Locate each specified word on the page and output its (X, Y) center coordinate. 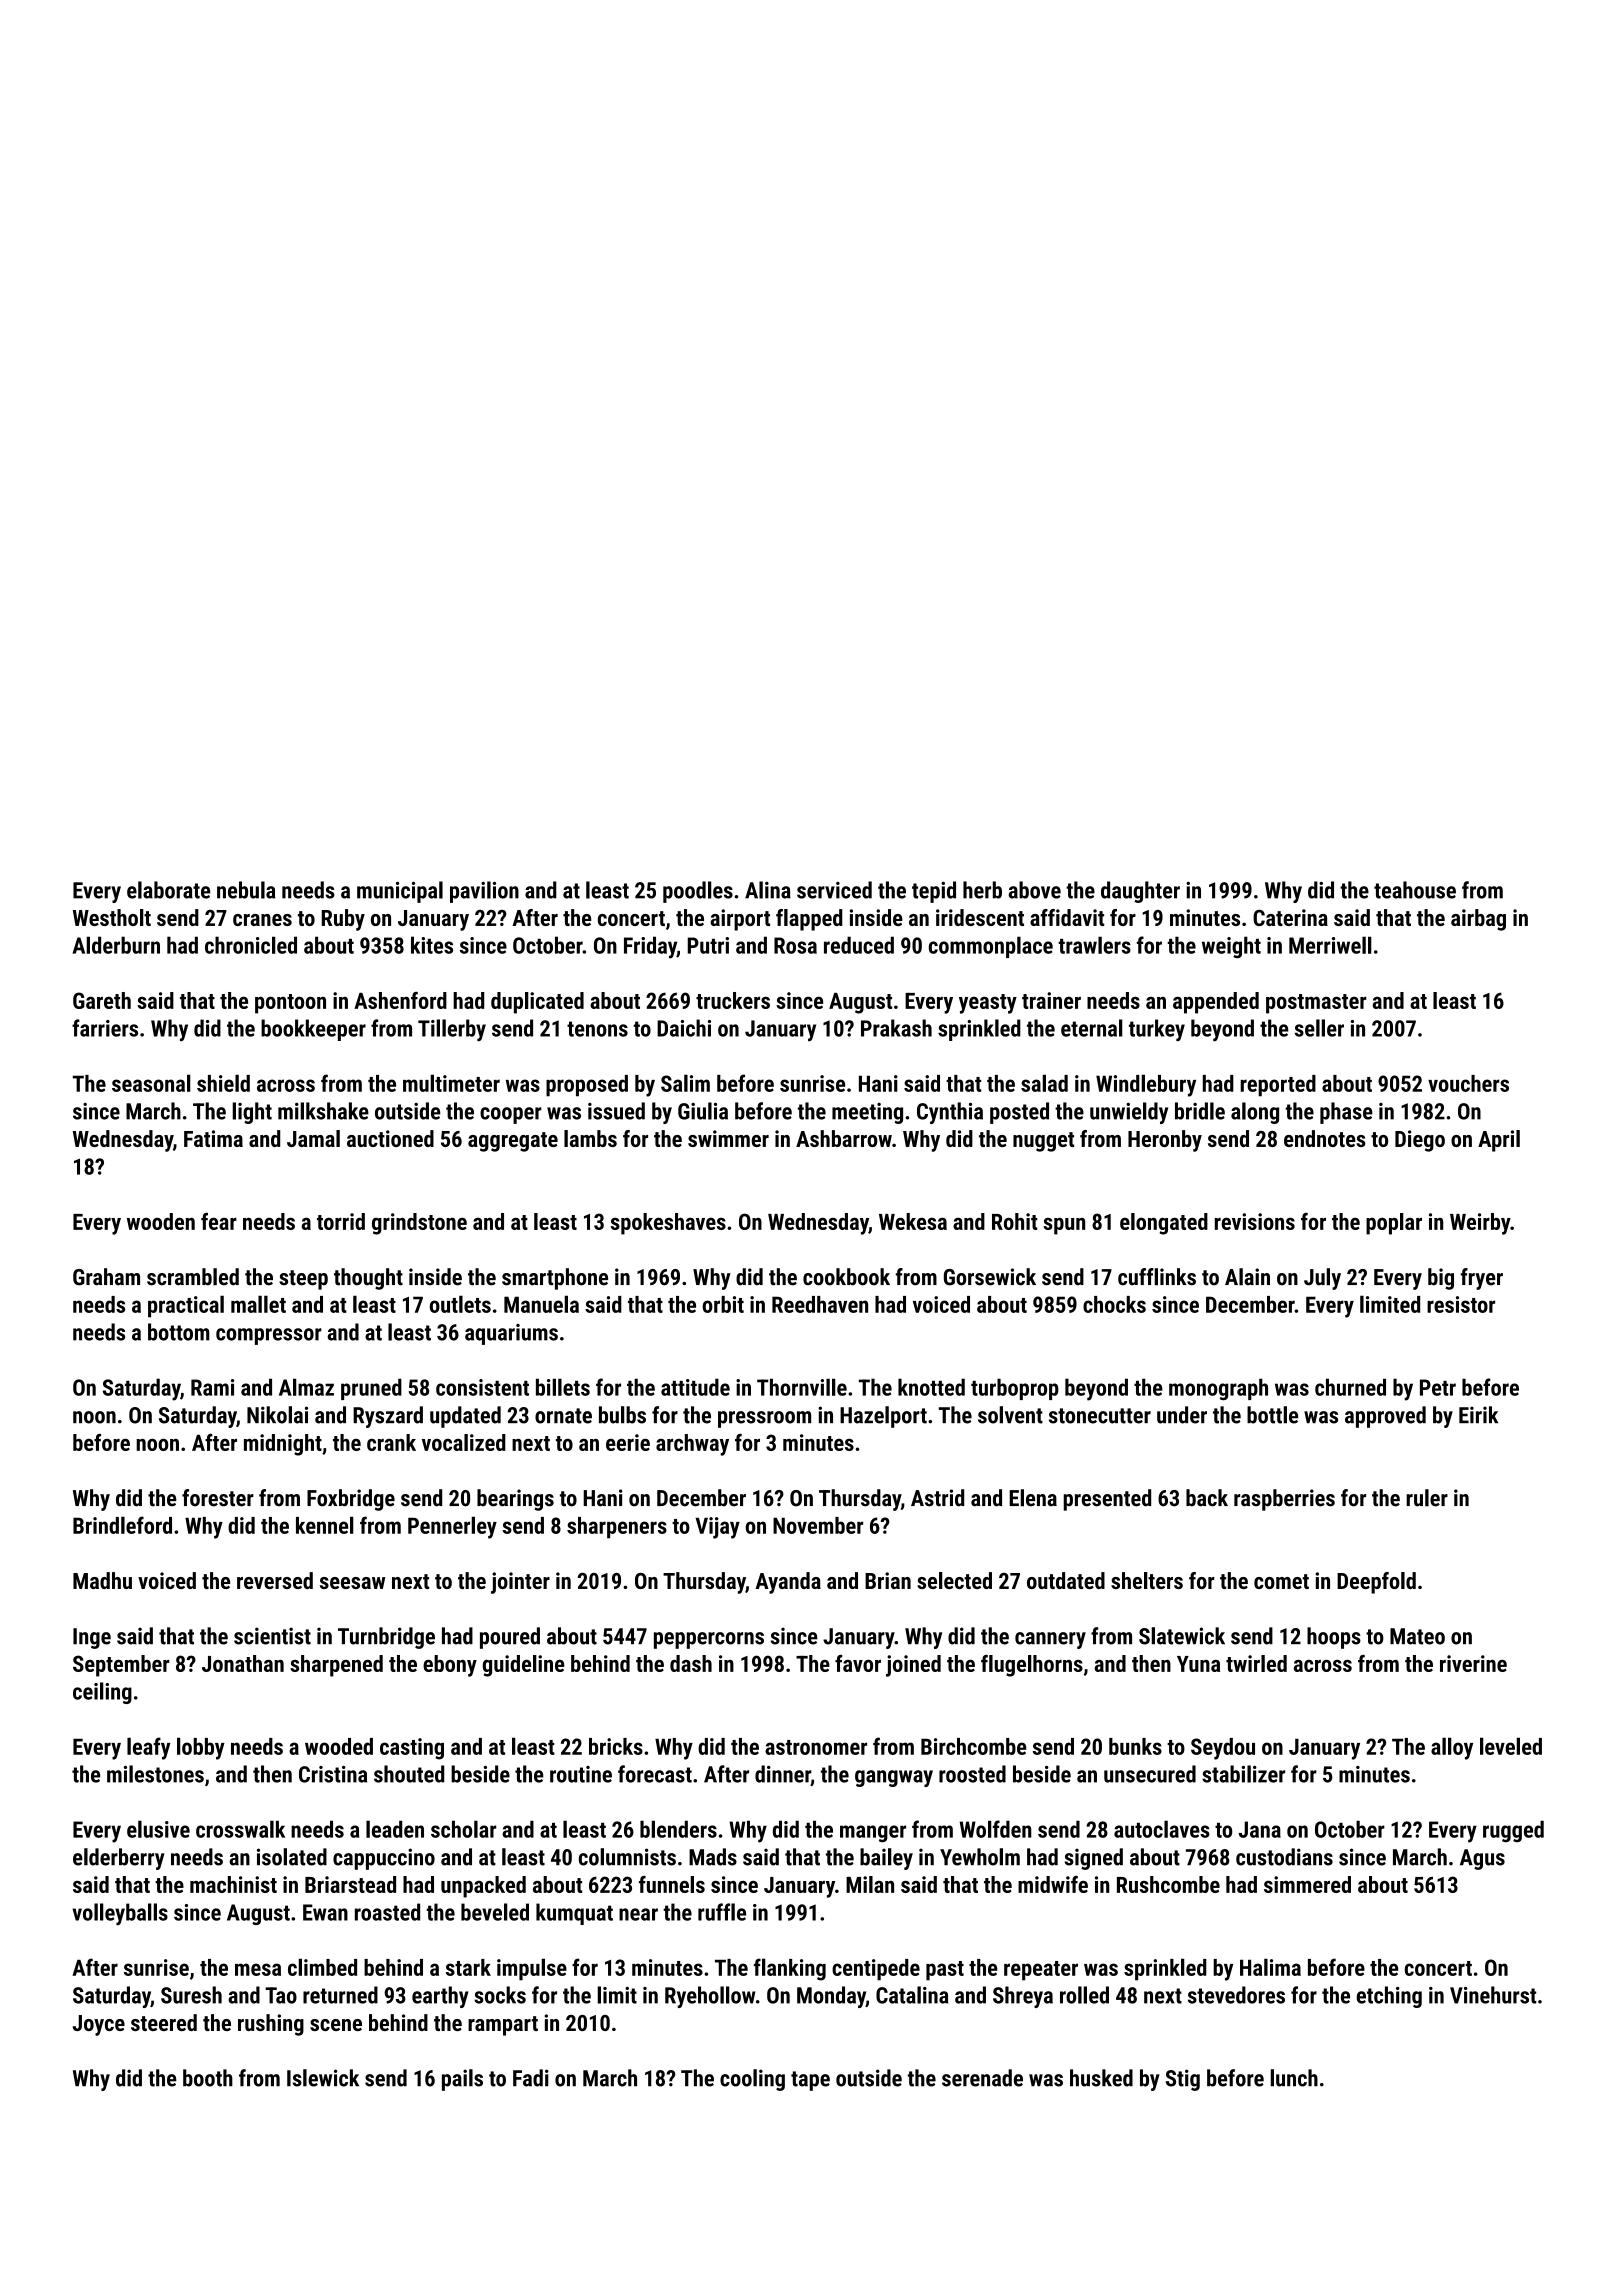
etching (1389, 1997)
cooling (752, 2080)
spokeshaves (668, 1224)
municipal (400, 892)
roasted (387, 1912)
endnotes (1325, 1138)
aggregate (513, 1142)
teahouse (1415, 890)
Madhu (102, 1580)
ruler (1427, 1498)
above (1034, 890)
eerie (628, 1442)
